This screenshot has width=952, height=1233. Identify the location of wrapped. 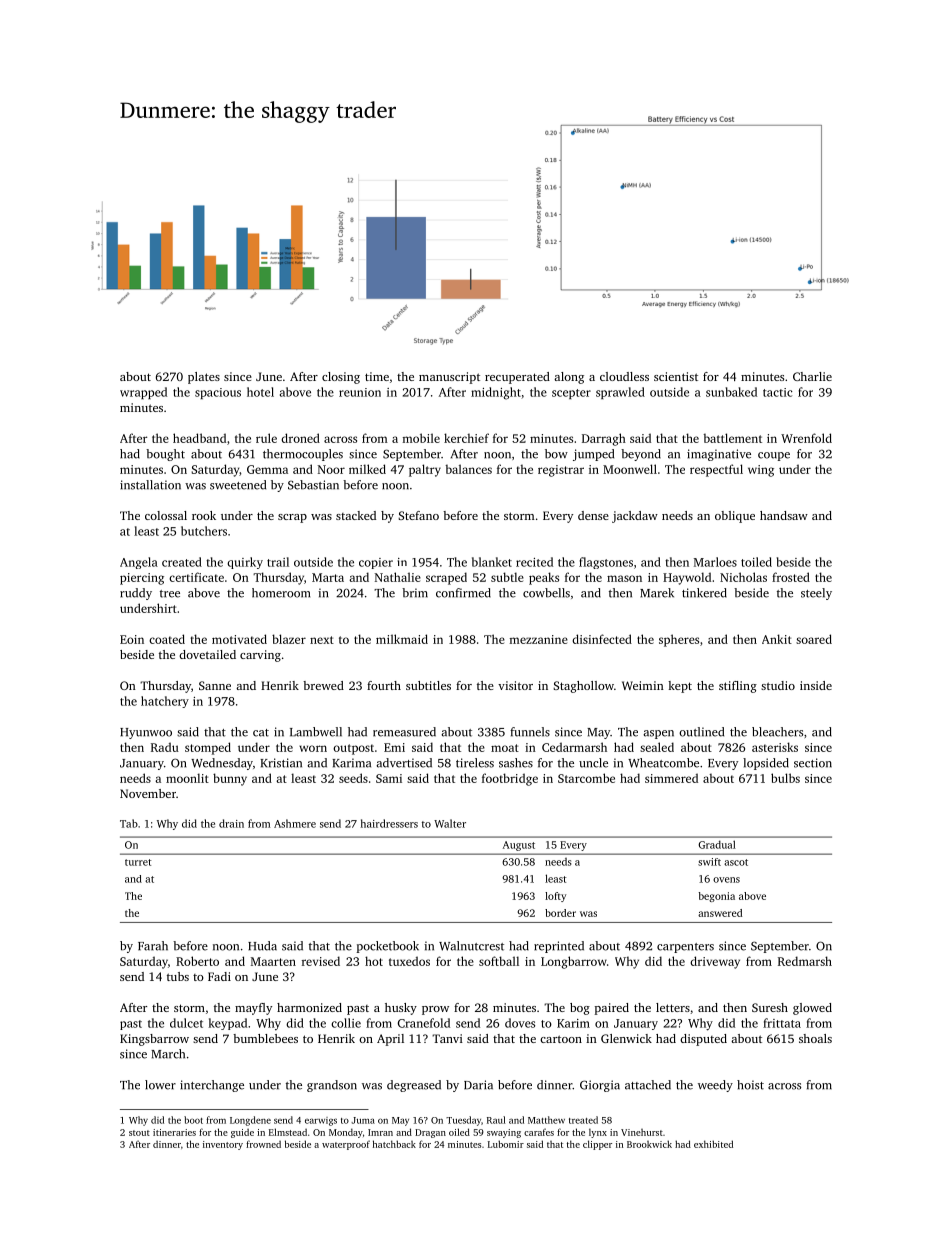
(143, 393).
